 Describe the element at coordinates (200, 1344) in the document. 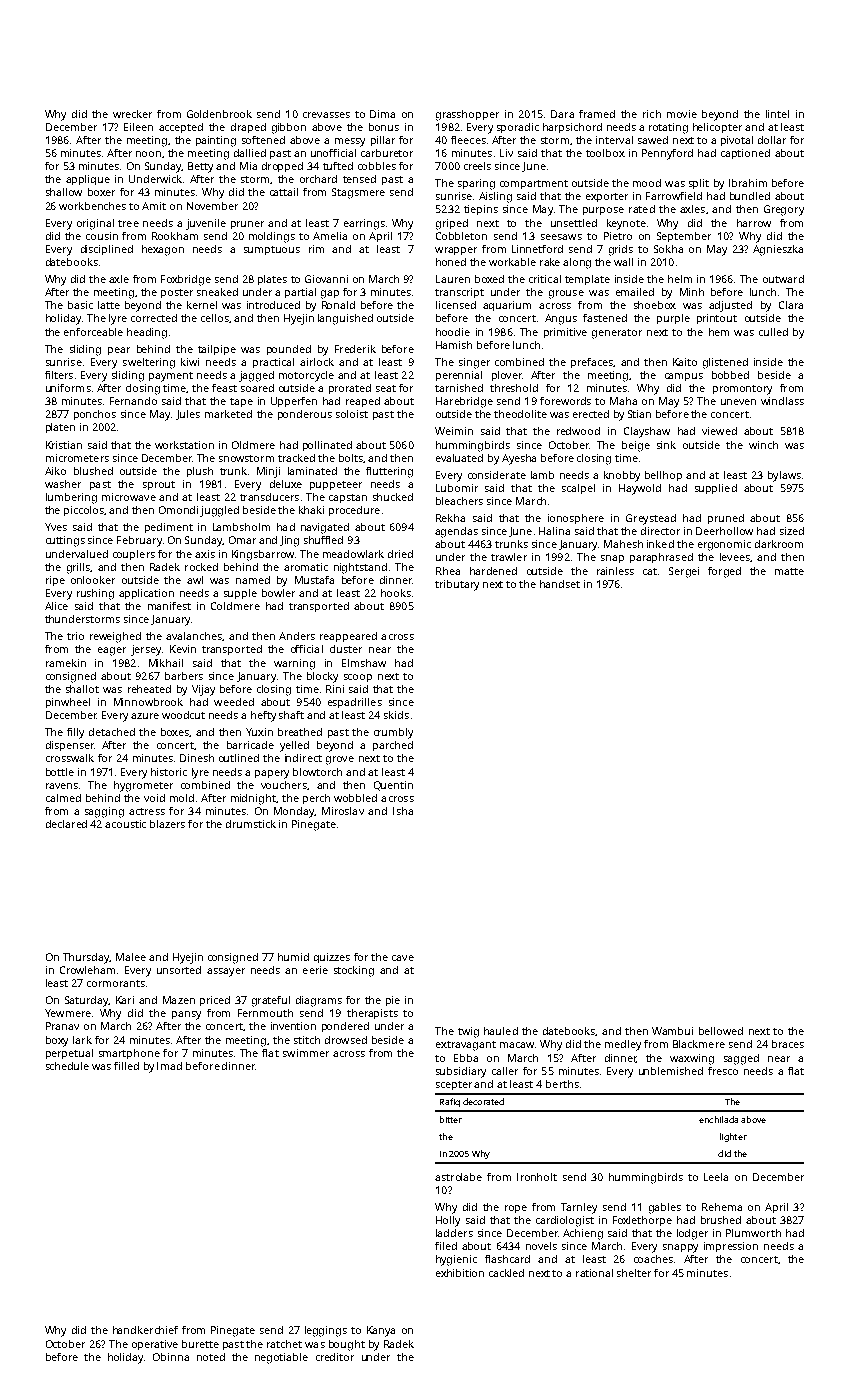

I see `burette` at that location.
